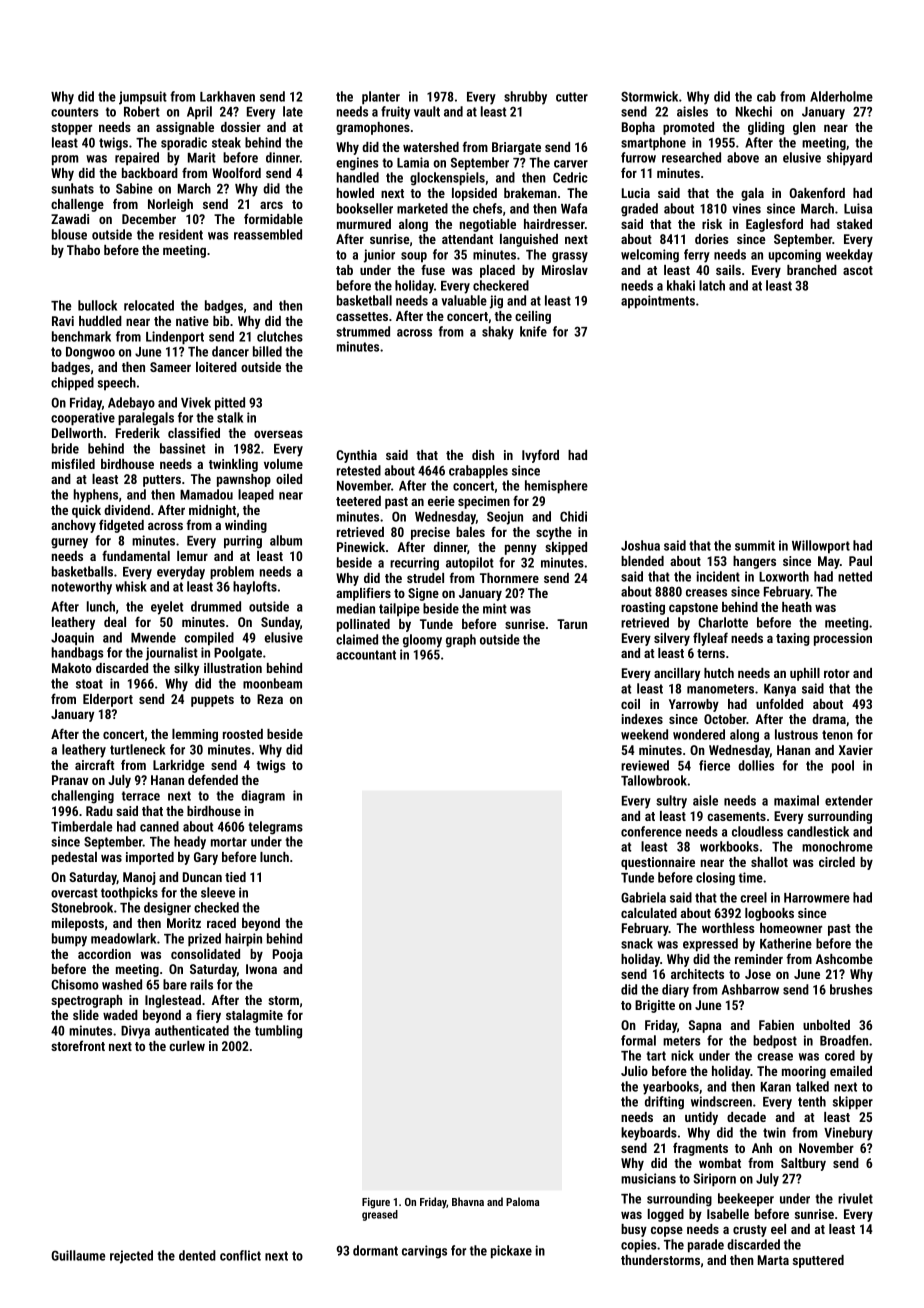 The height and width of the screenshot is (1308, 924). What do you see at coordinates (135, 1032) in the screenshot?
I see `Divya` at bounding box center [135, 1032].
